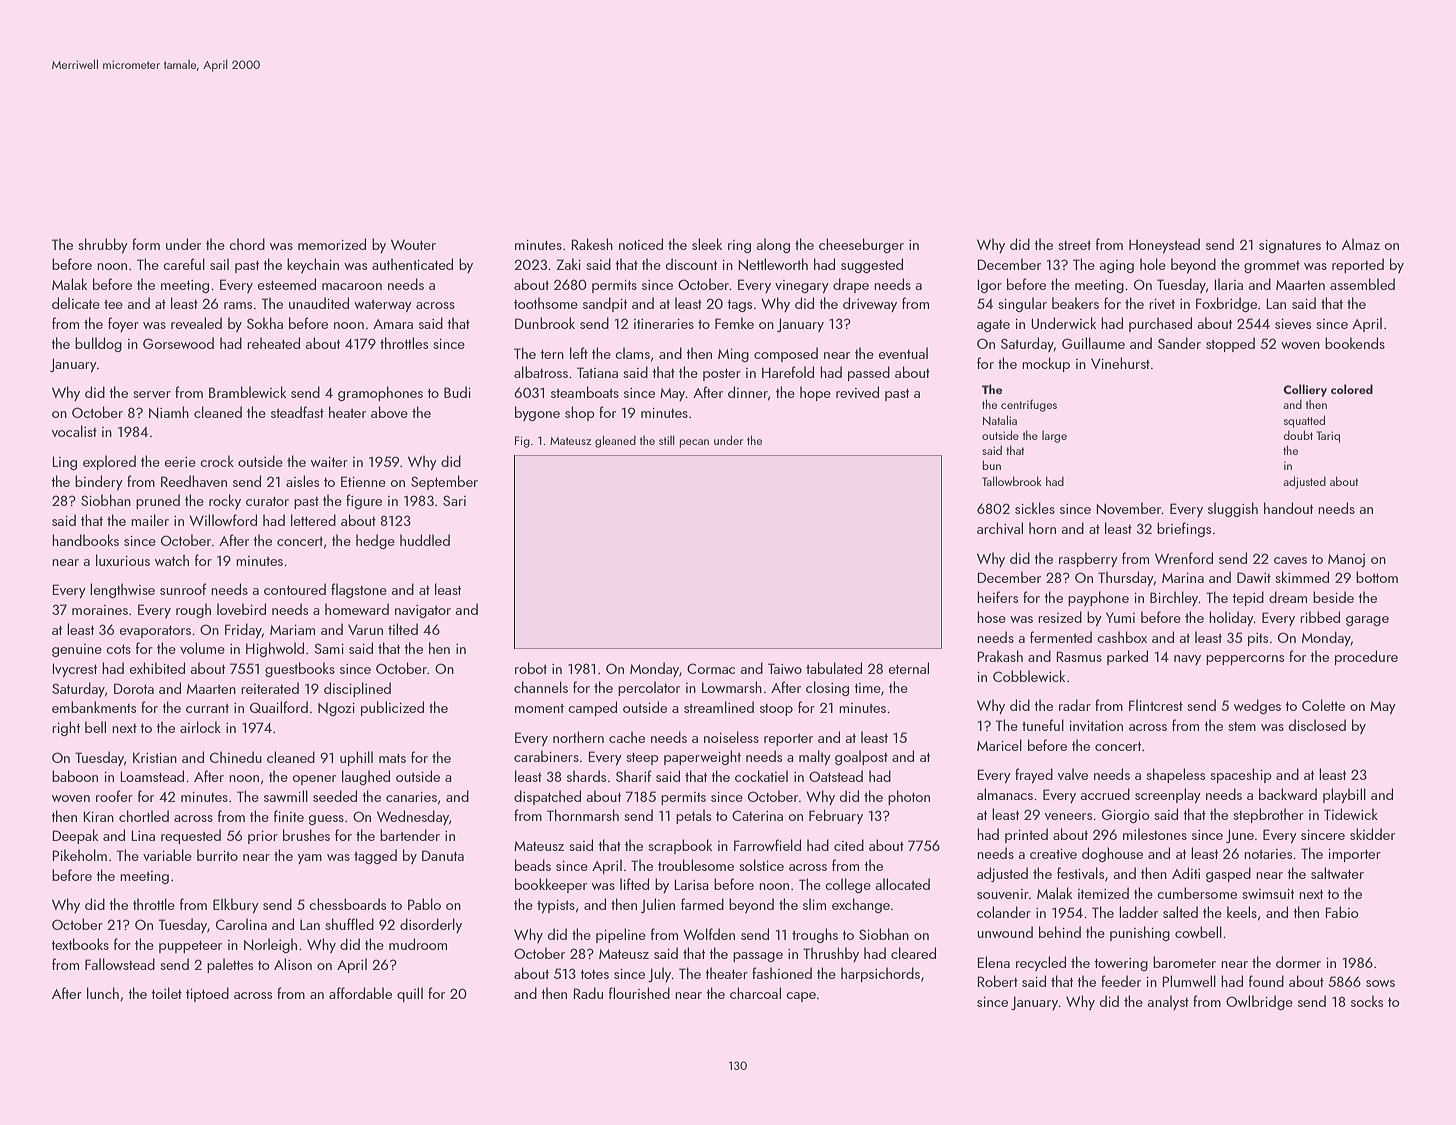 The image size is (1456, 1125). What do you see at coordinates (1372, 834) in the screenshot?
I see `skidder` at bounding box center [1372, 834].
